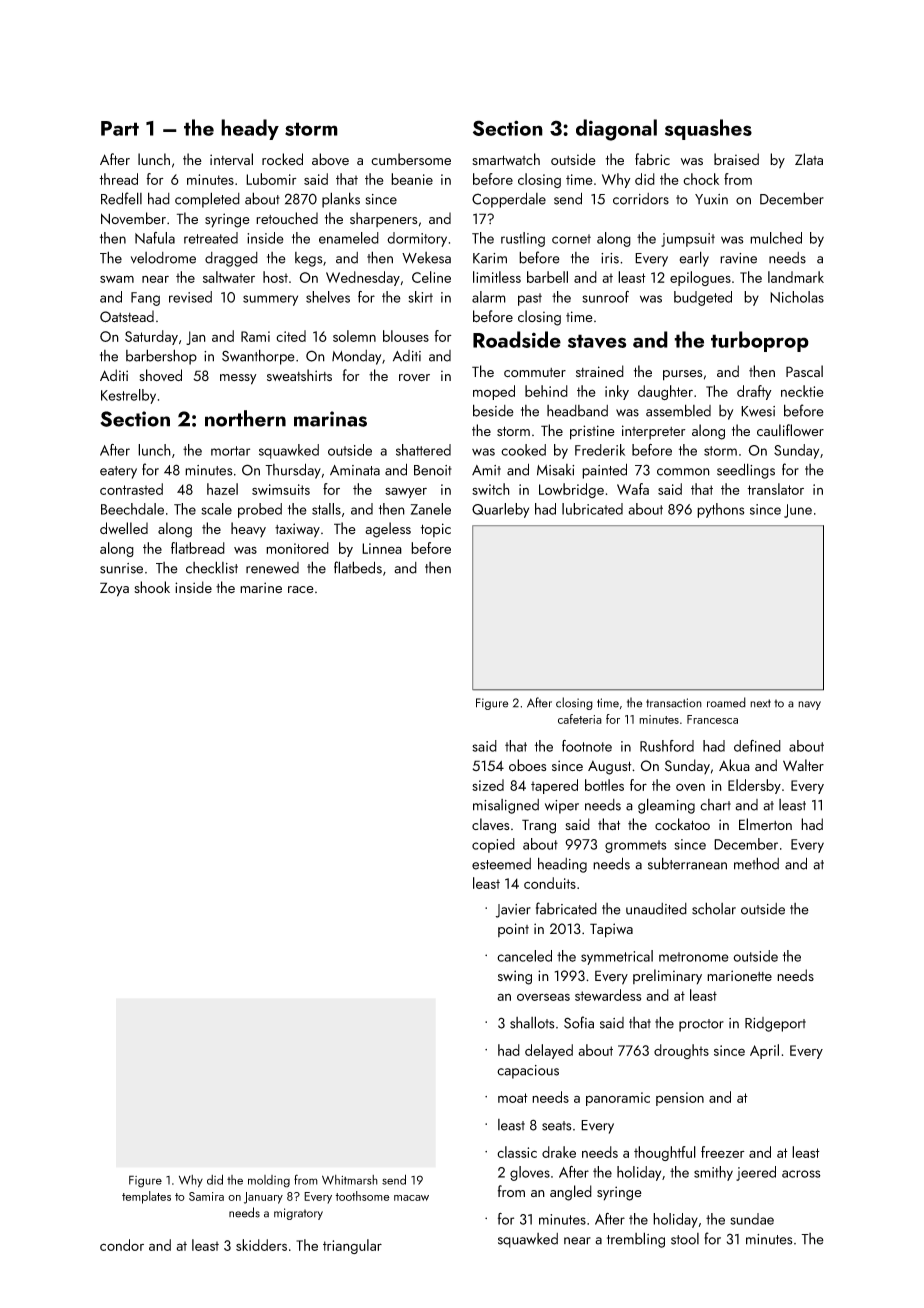  I want to click on Whitmarsh, so click(350, 1180).
